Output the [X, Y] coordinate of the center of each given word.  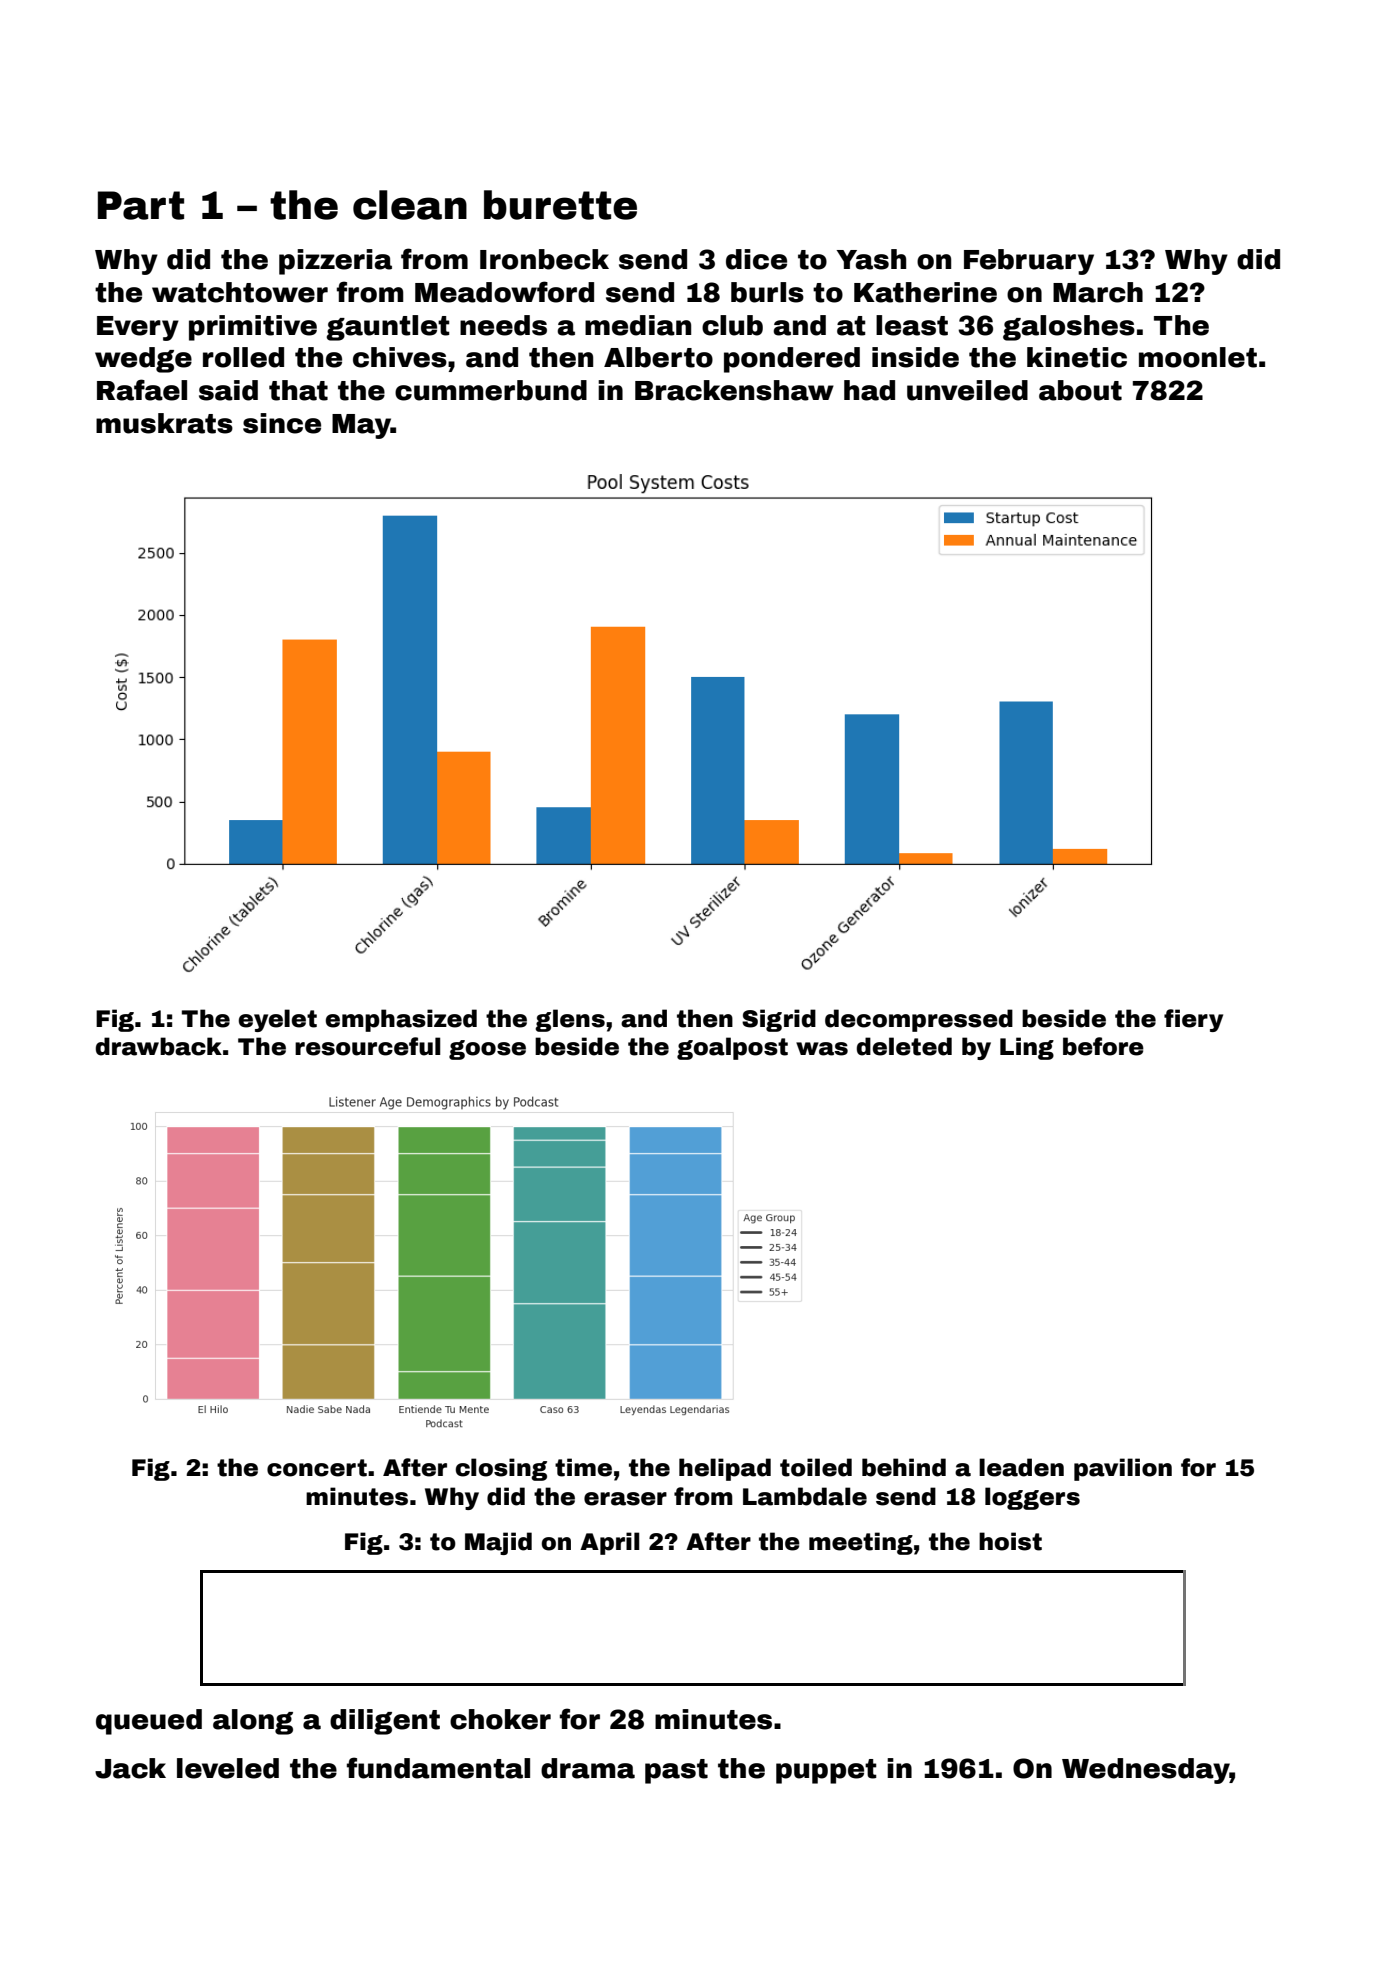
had [869, 390]
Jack [130, 1768]
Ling [1027, 1048]
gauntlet [388, 328]
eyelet [278, 1020]
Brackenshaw [734, 390]
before [1103, 1046]
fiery [1193, 1020]
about [1080, 390]
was [822, 1049]
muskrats [164, 423]
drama [588, 1768]
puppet [826, 1771]
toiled [816, 1467]
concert [317, 1468]
